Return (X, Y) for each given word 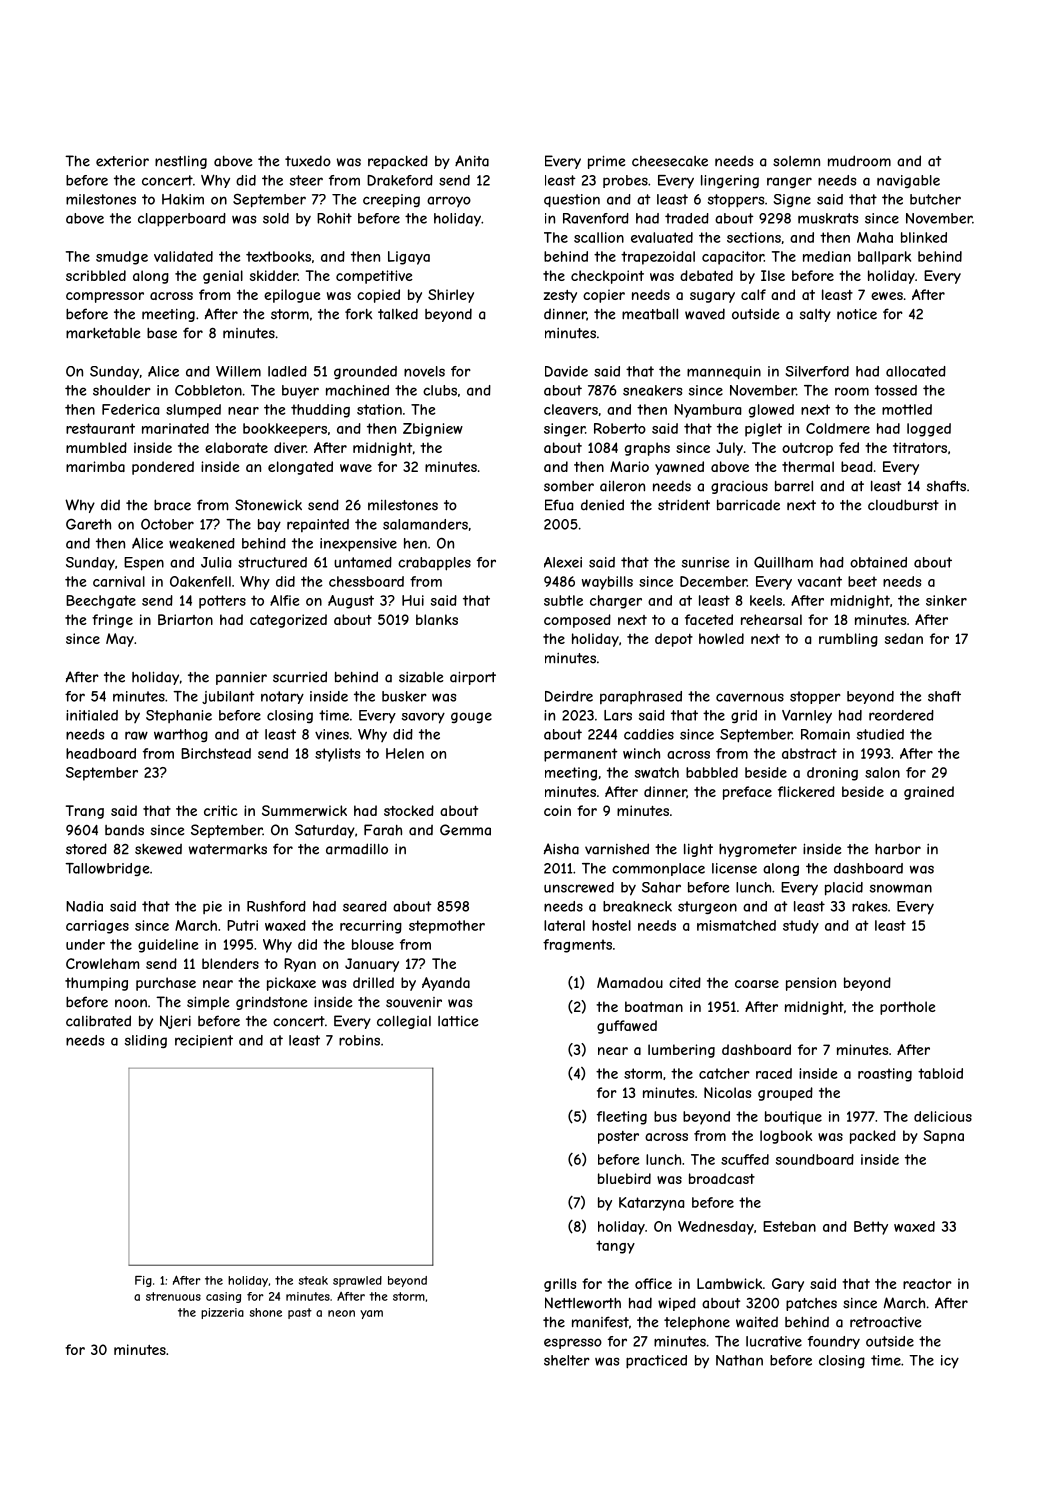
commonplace (658, 869)
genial (223, 277)
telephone (697, 1323)
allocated (916, 371)
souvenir (414, 1002)
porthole (908, 1008)
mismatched (736, 925)
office (653, 1283)
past (300, 1313)
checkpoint (607, 277)
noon (131, 1003)
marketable (103, 333)
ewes (887, 296)
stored (86, 849)
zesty (560, 296)
